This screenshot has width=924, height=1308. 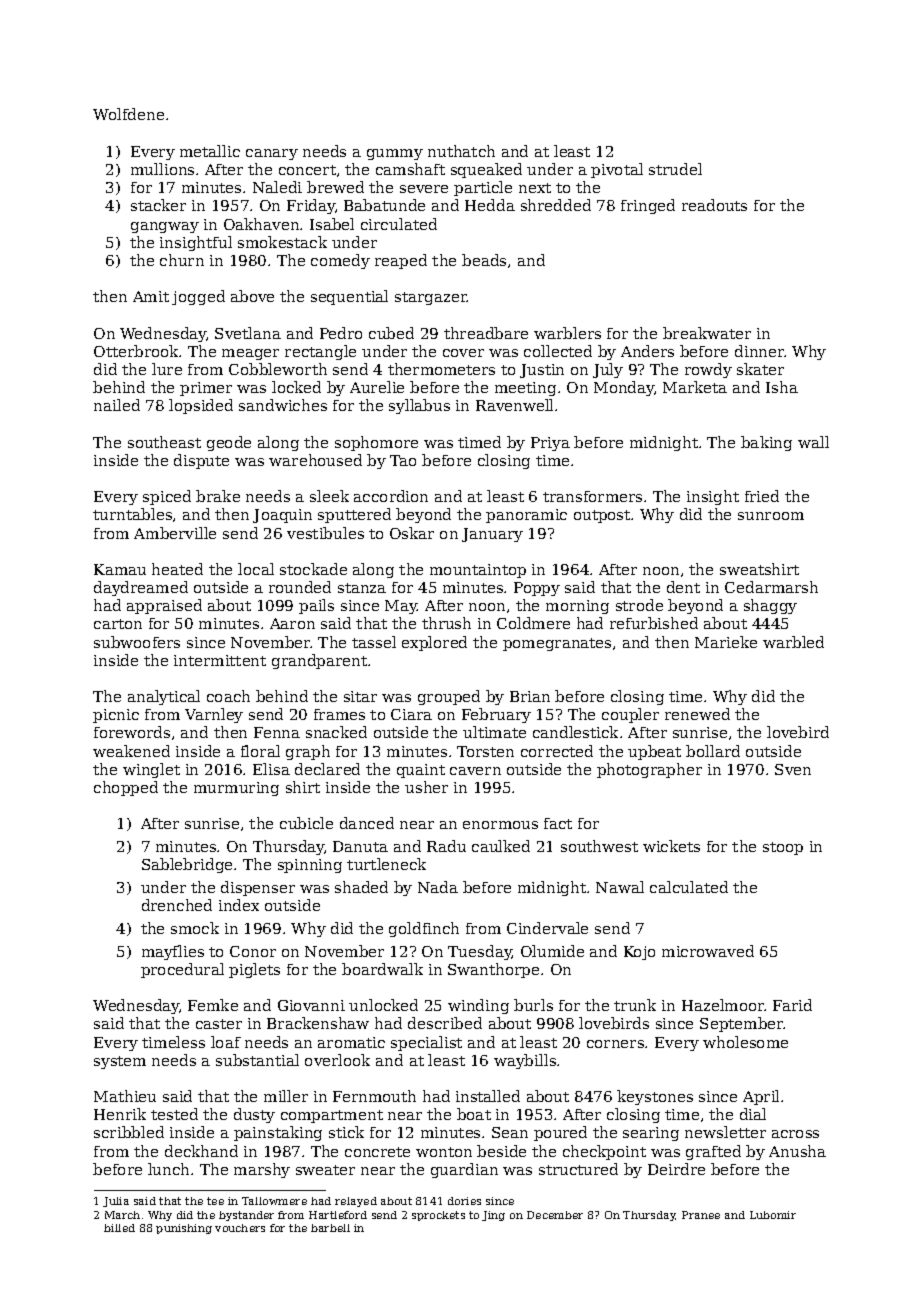 I want to click on mullions, so click(x=162, y=169).
